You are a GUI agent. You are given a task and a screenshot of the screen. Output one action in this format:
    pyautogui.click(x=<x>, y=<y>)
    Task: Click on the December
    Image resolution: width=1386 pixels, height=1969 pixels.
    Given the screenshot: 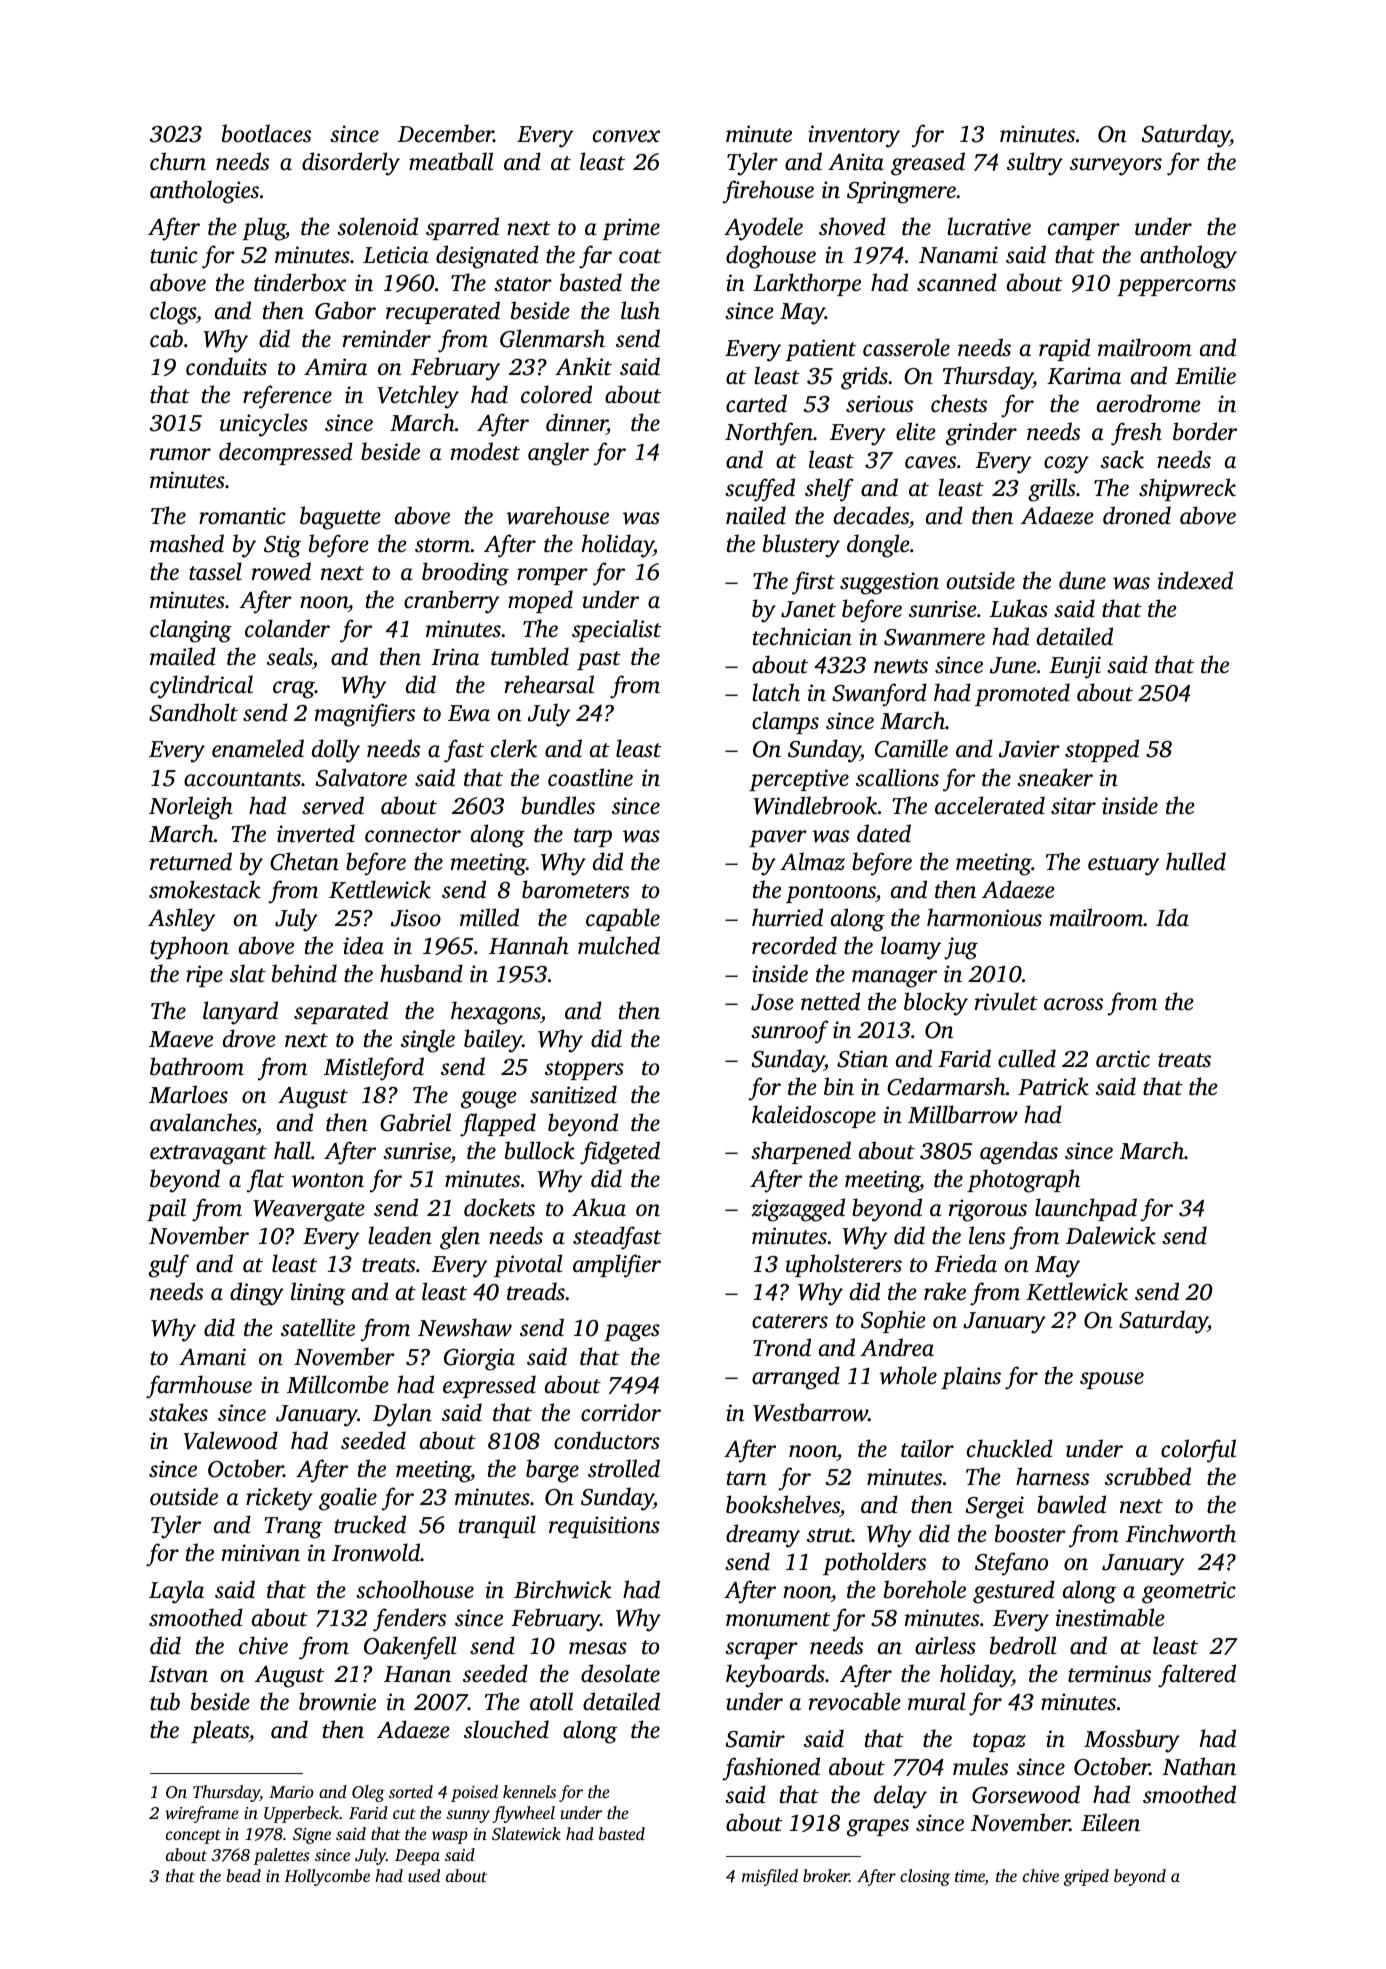 What is the action you would take?
    pyautogui.click(x=446, y=133)
